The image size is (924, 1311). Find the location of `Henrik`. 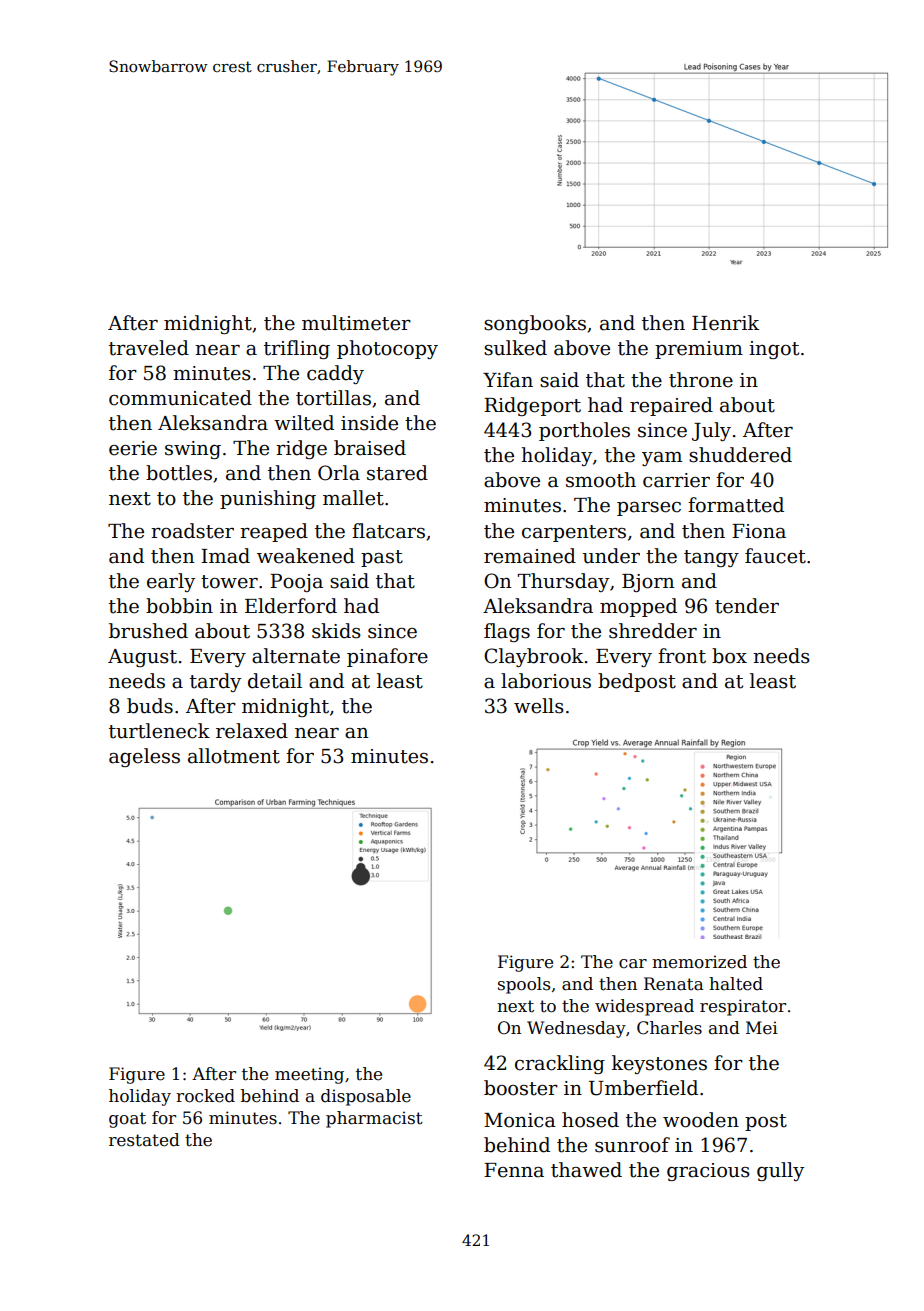

Henrik is located at coordinates (725, 323).
